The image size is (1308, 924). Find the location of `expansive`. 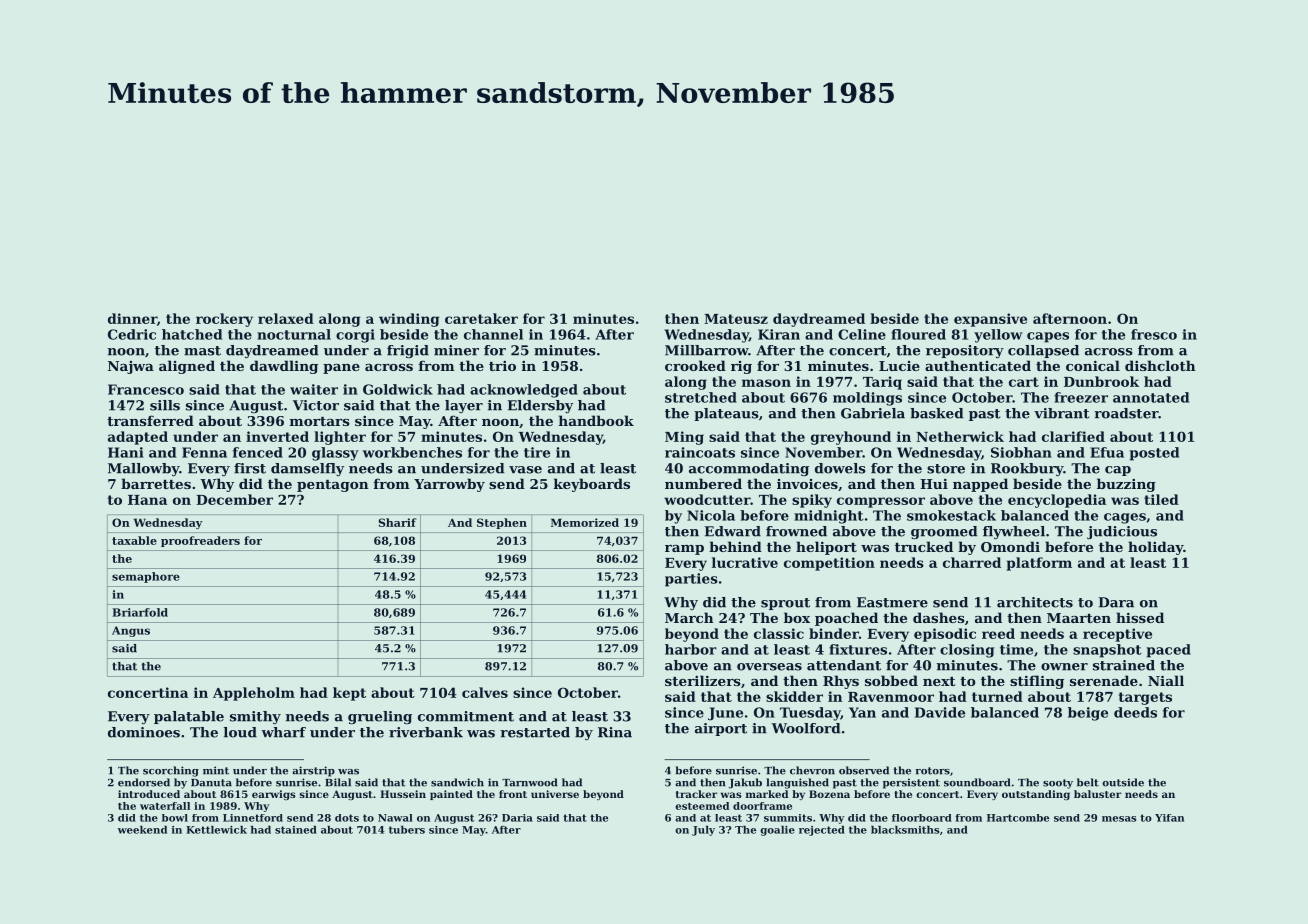

expansive is located at coordinates (990, 320).
